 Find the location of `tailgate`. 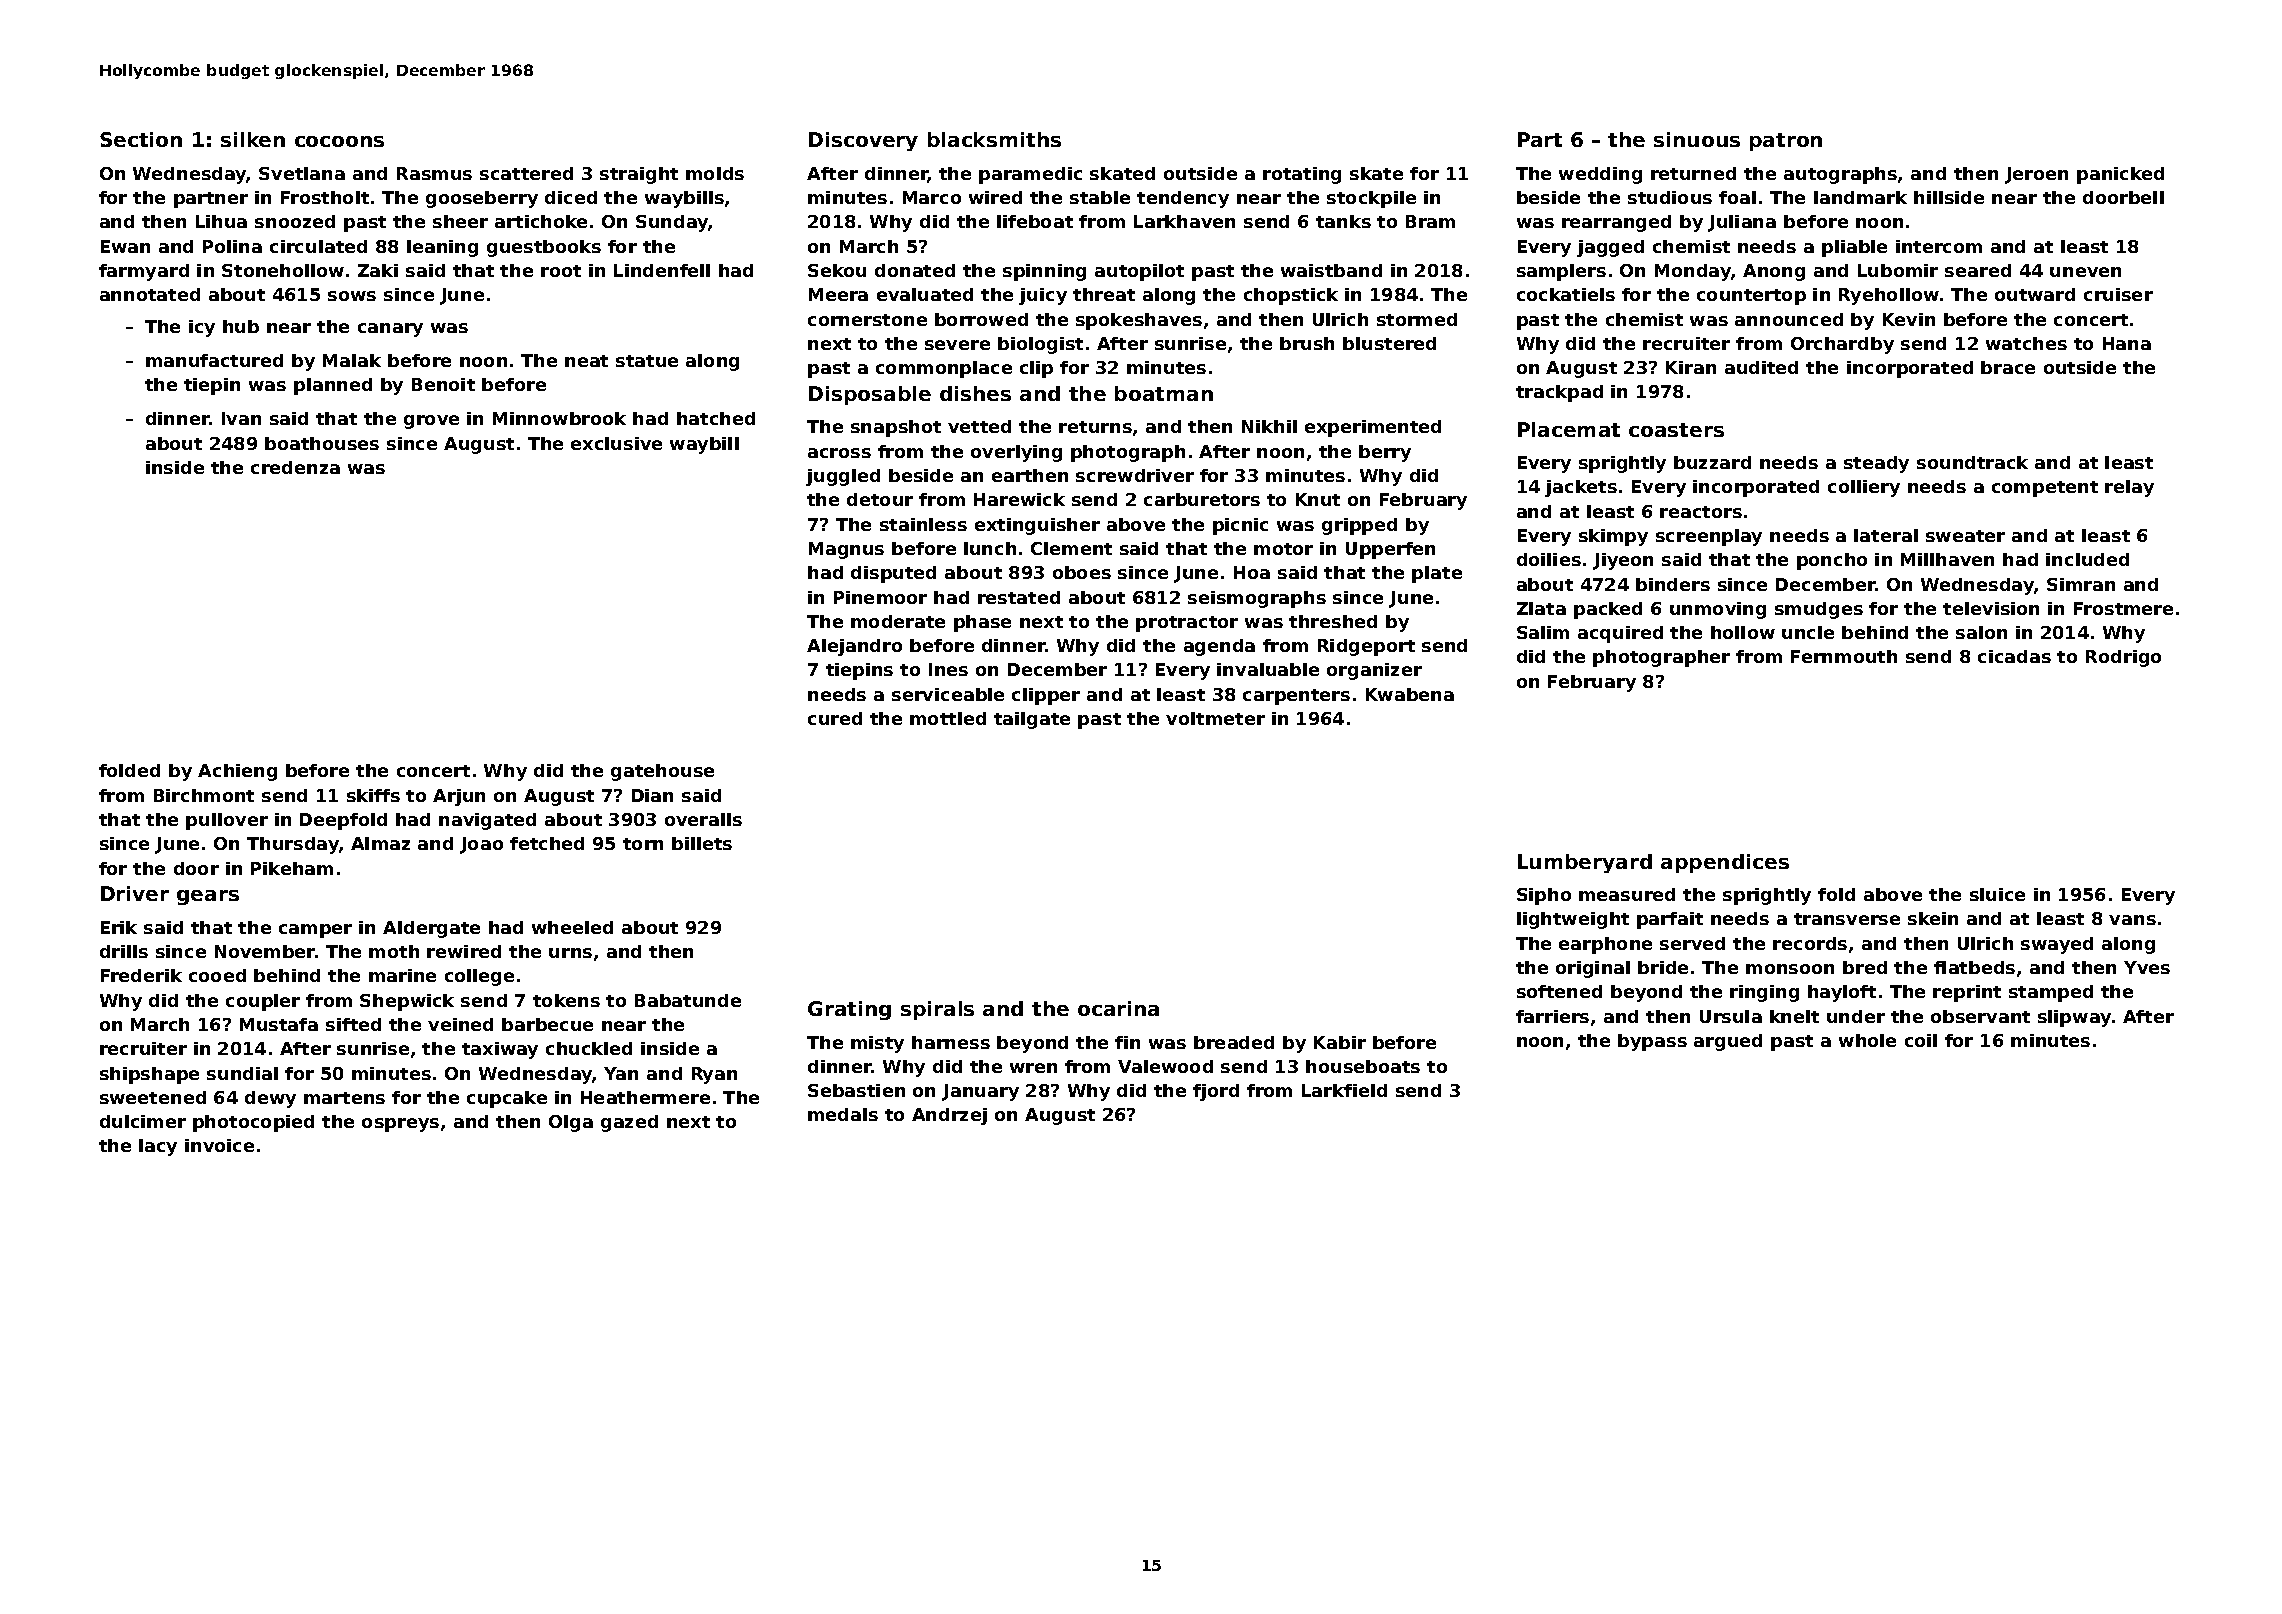

tailgate is located at coordinates (1032, 720).
